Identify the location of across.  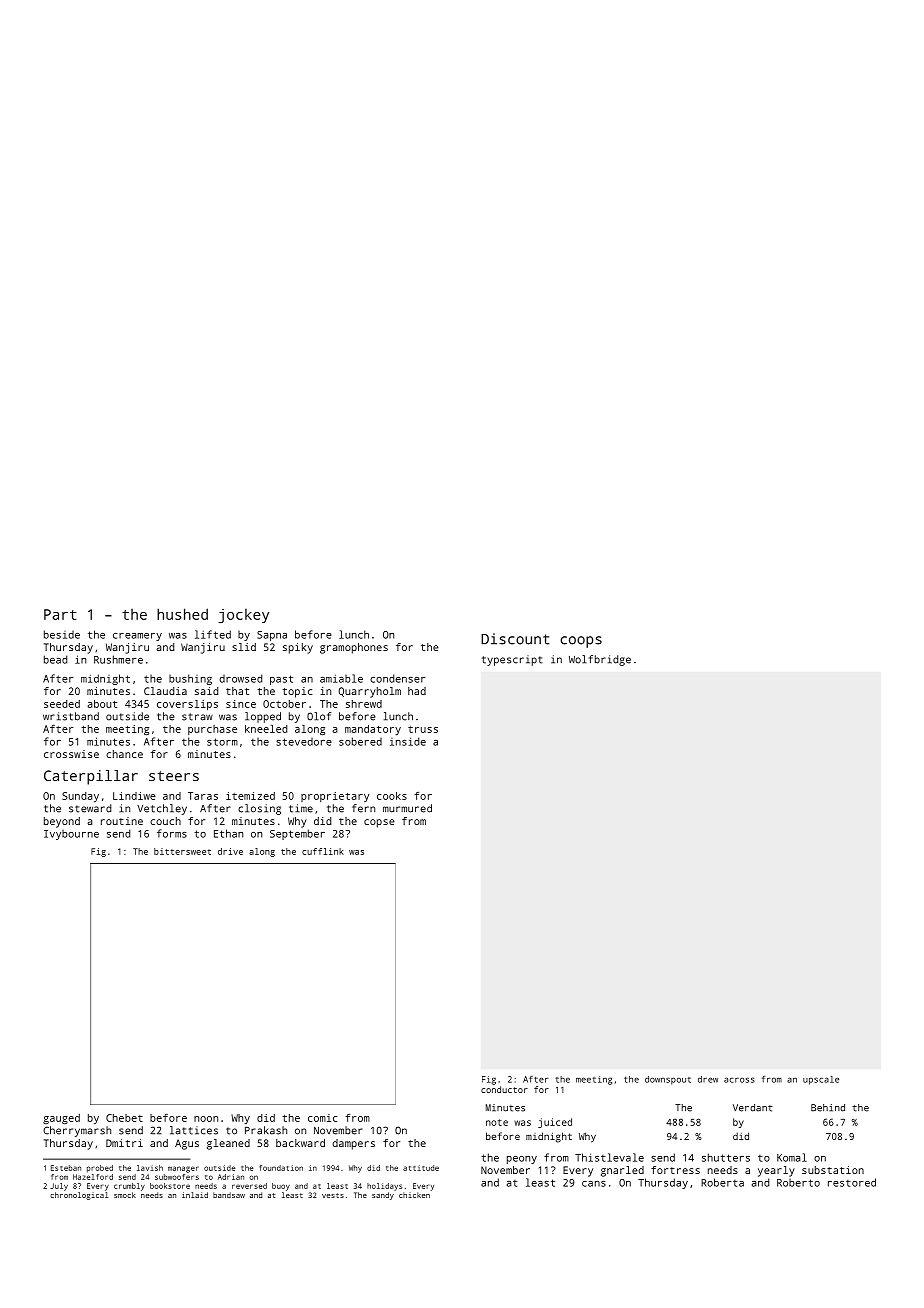
(739, 1080).
